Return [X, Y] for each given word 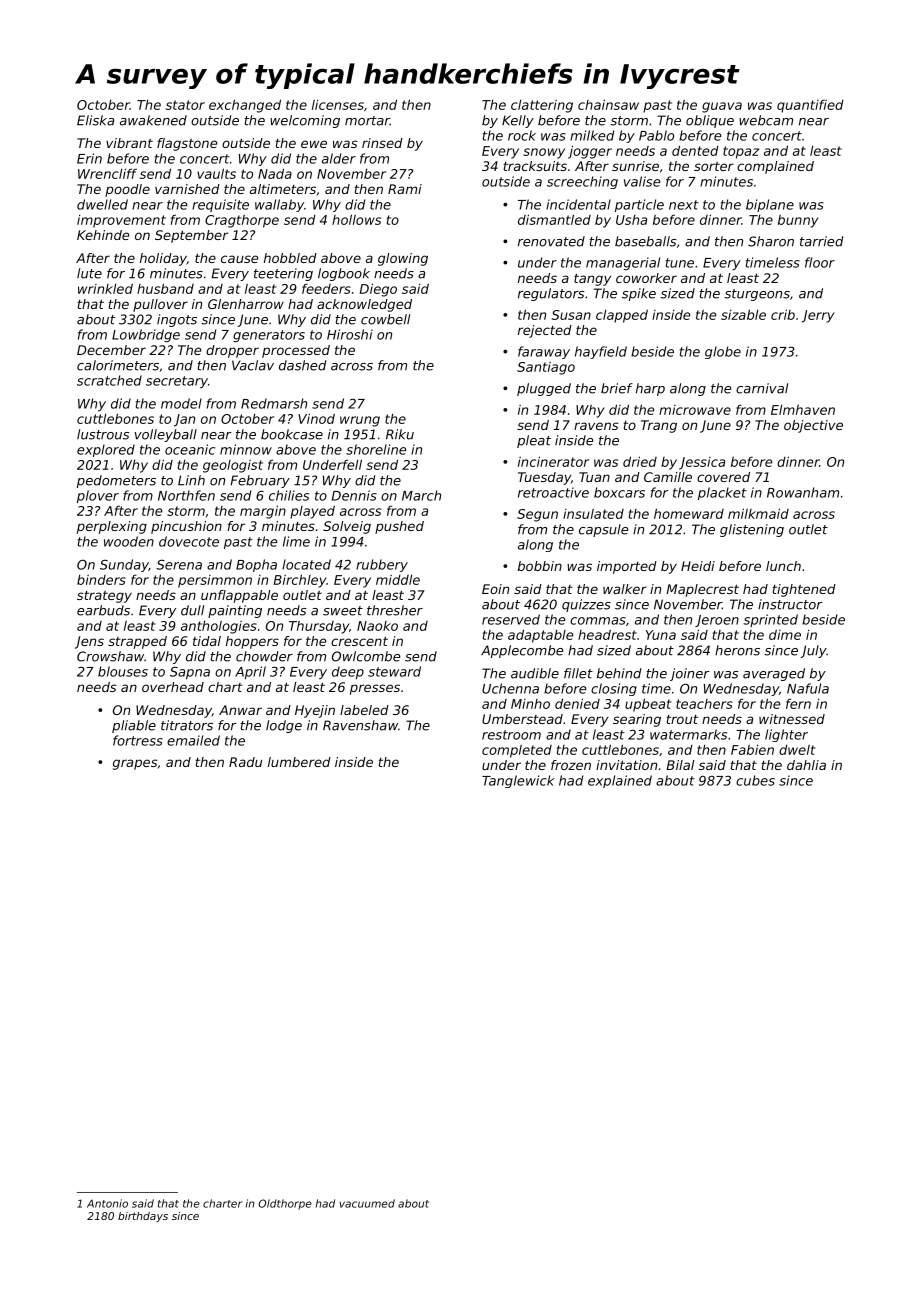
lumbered [299, 762]
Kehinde [103, 235]
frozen [571, 765]
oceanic [190, 449]
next [684, 205]
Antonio [107, 1203]
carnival [762, 388]
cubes [755, 780]
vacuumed [367, 1203]
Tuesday [544, 478]
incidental [578, 204]
